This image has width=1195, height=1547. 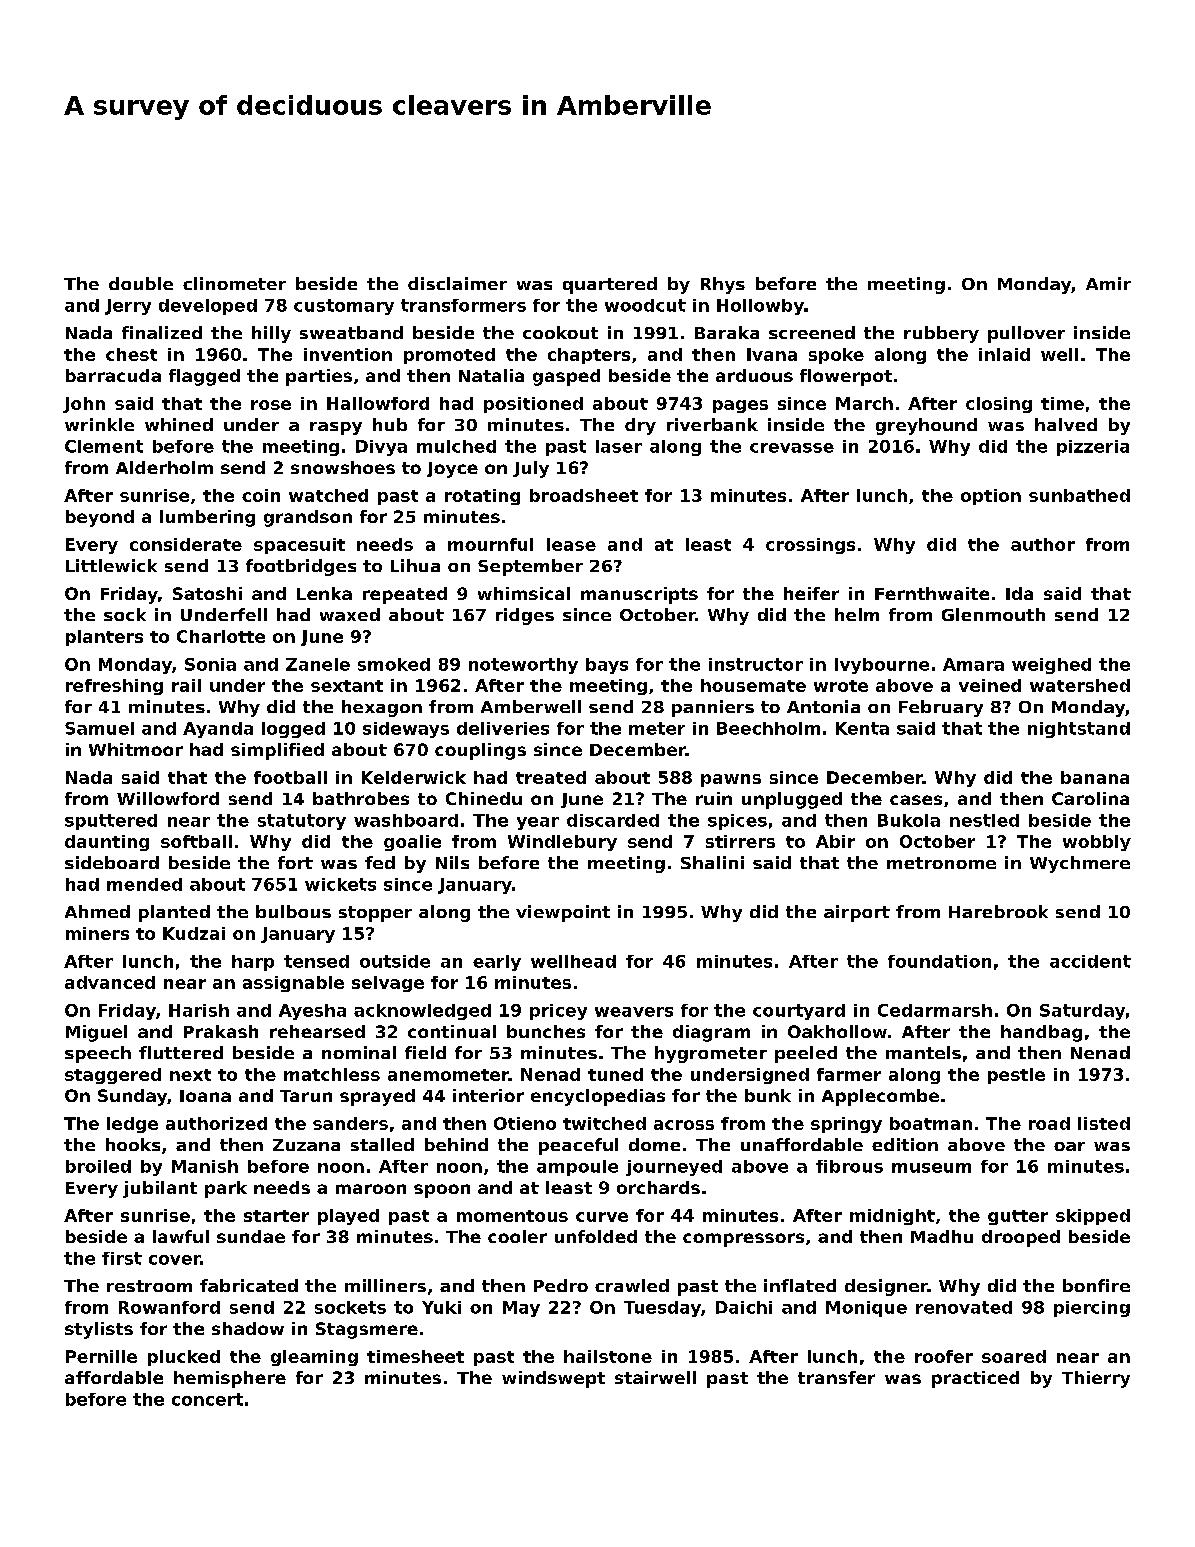 What do you see at coordinates (756, 664) in the image?
I see `instructor` at bounding box center [756, 664].
